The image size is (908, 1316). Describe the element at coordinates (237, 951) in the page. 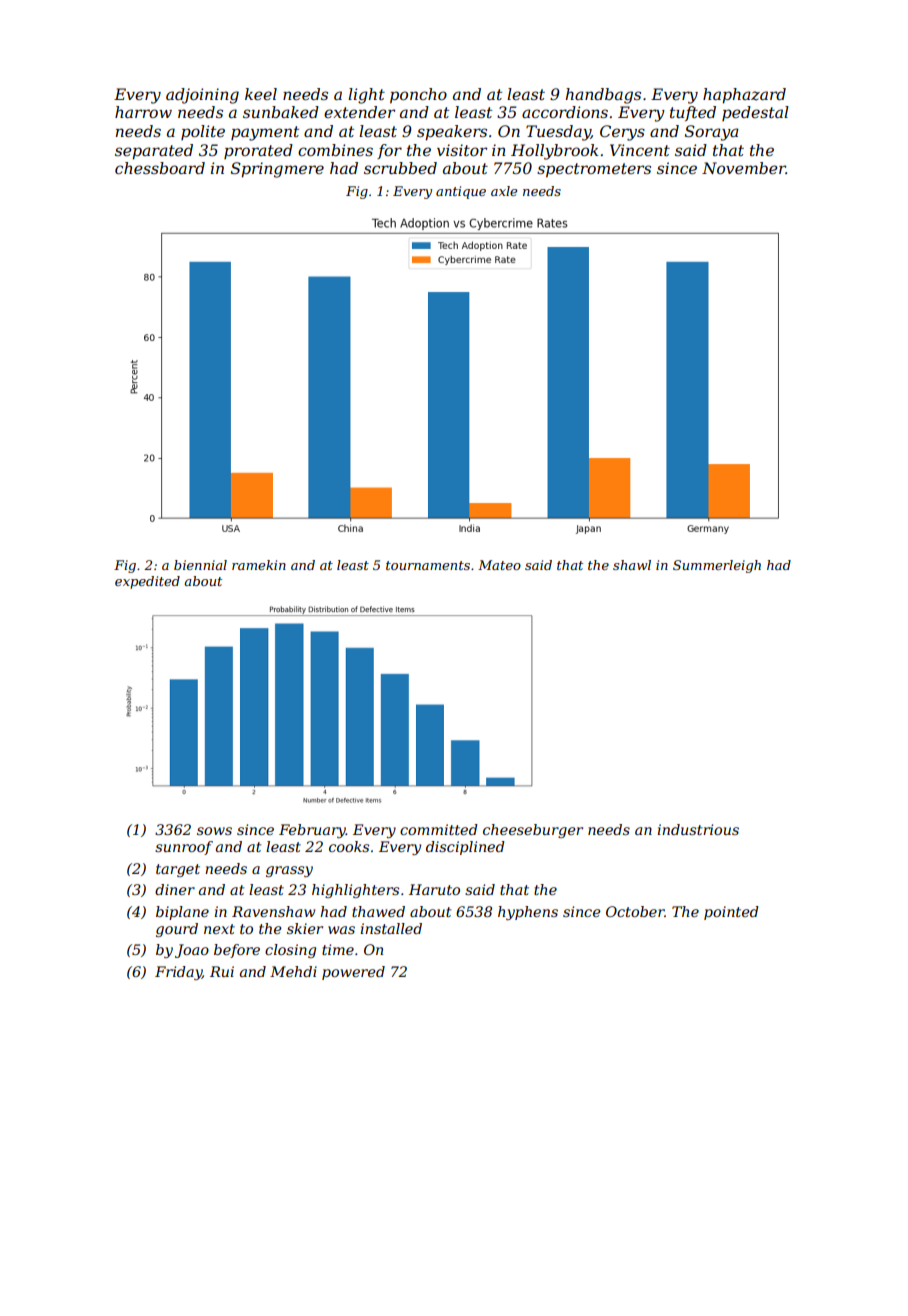

I see `before` at that location.
